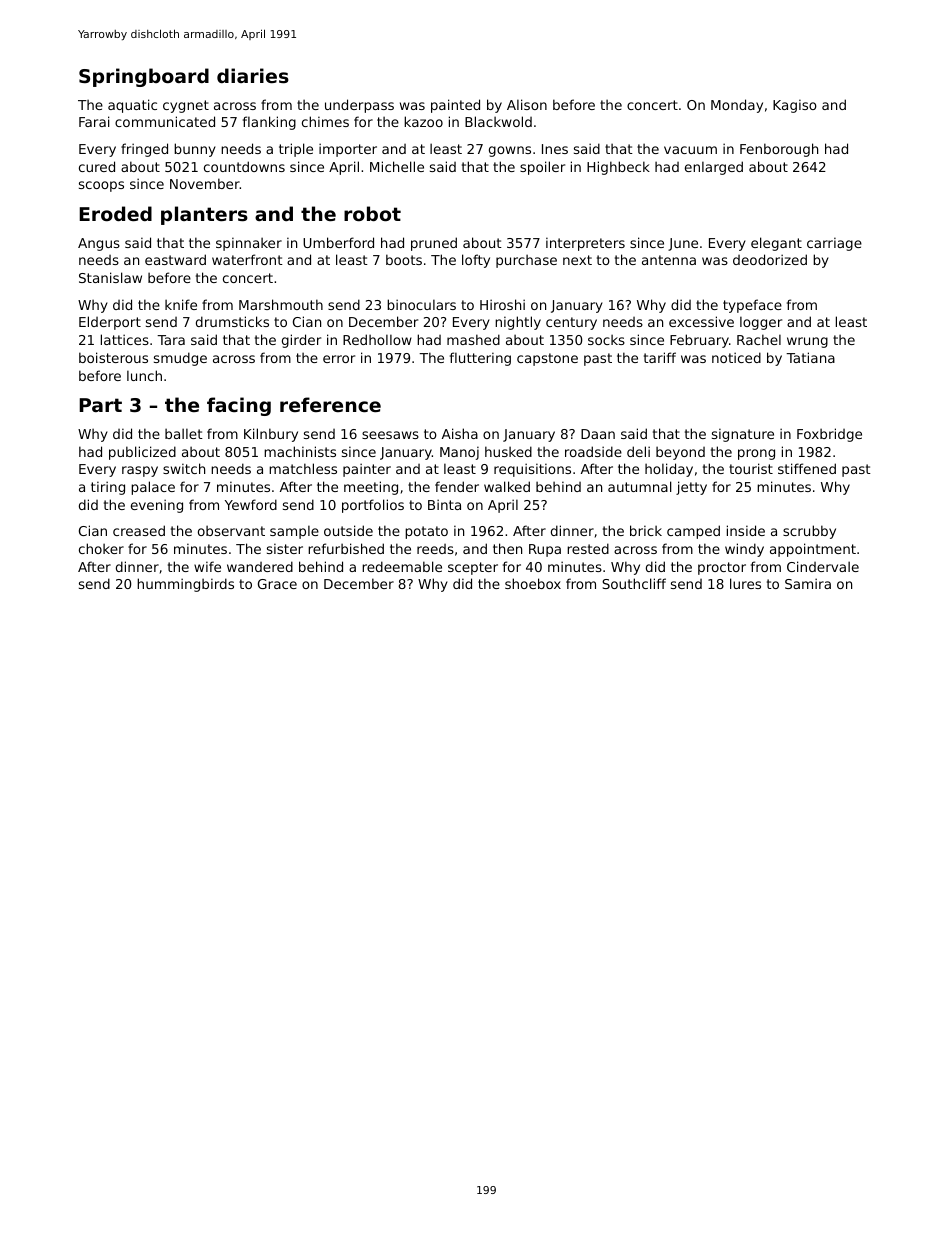  Describe the element at coordinates (153, 488) in the page. I see `palace` at that location.
